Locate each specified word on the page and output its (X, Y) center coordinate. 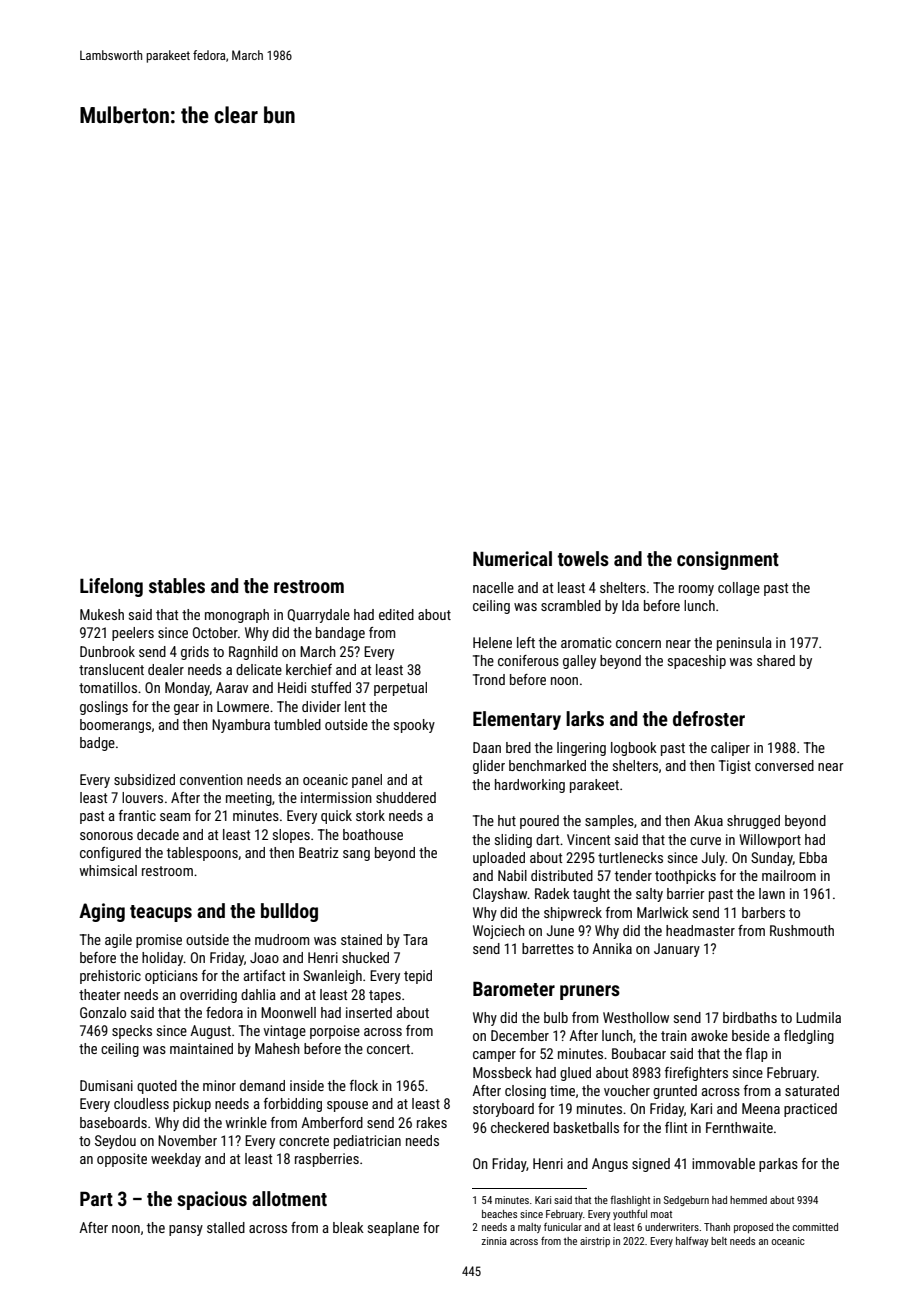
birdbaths (750, 1017)
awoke (709, 1035)
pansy (186, 1230)
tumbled (297, 724)
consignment (728, 560)
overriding (208, 996)
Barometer (514, 988)
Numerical (512, 558)
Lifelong (111, 587)
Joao (264, 957)
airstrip (595, 1242)
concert (388, 1049)
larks (585, 718)
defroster (709, 718)
